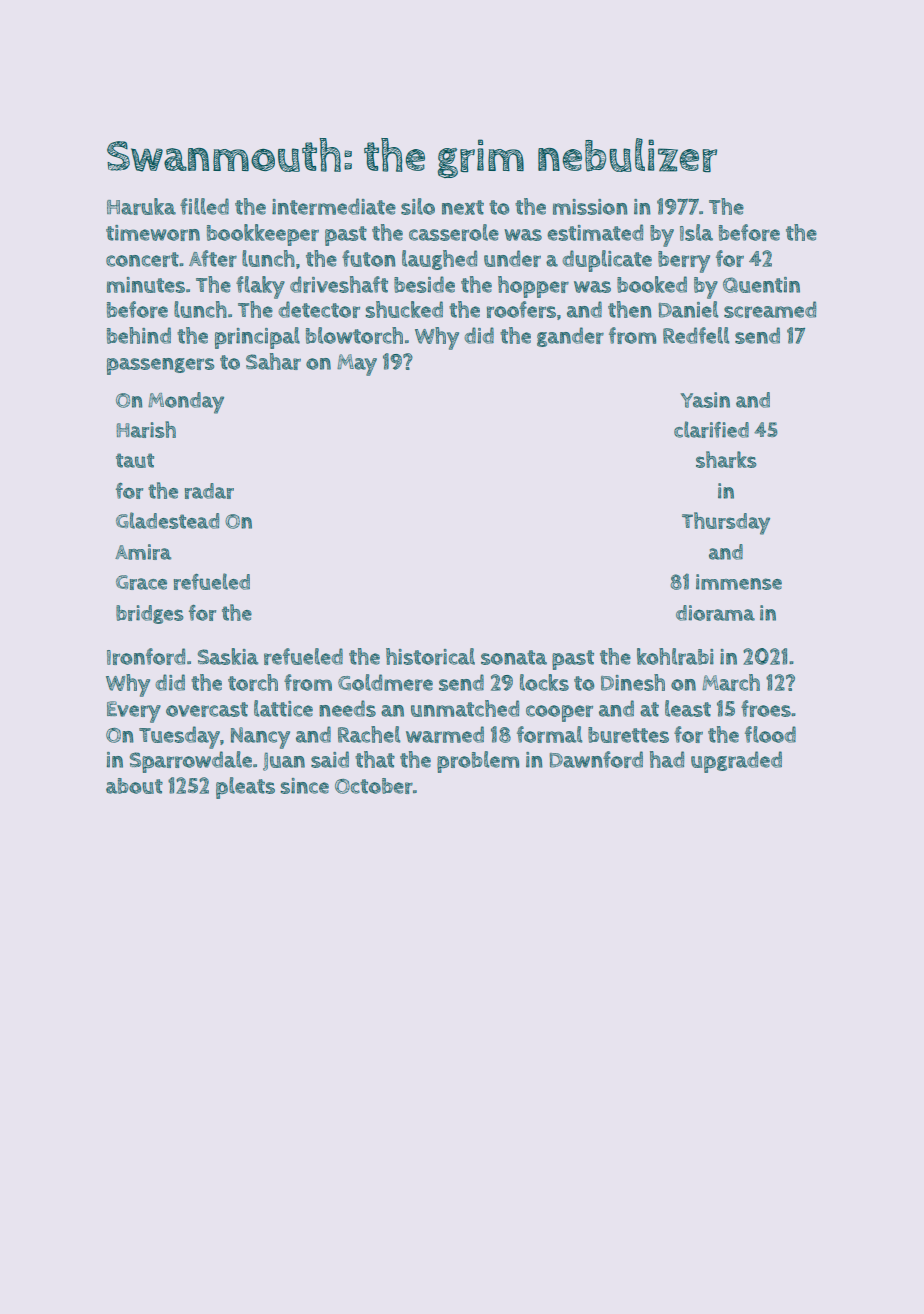  Describe the element at coordinates (150, 614) in the screenshot. I see `bridges` at that location.
